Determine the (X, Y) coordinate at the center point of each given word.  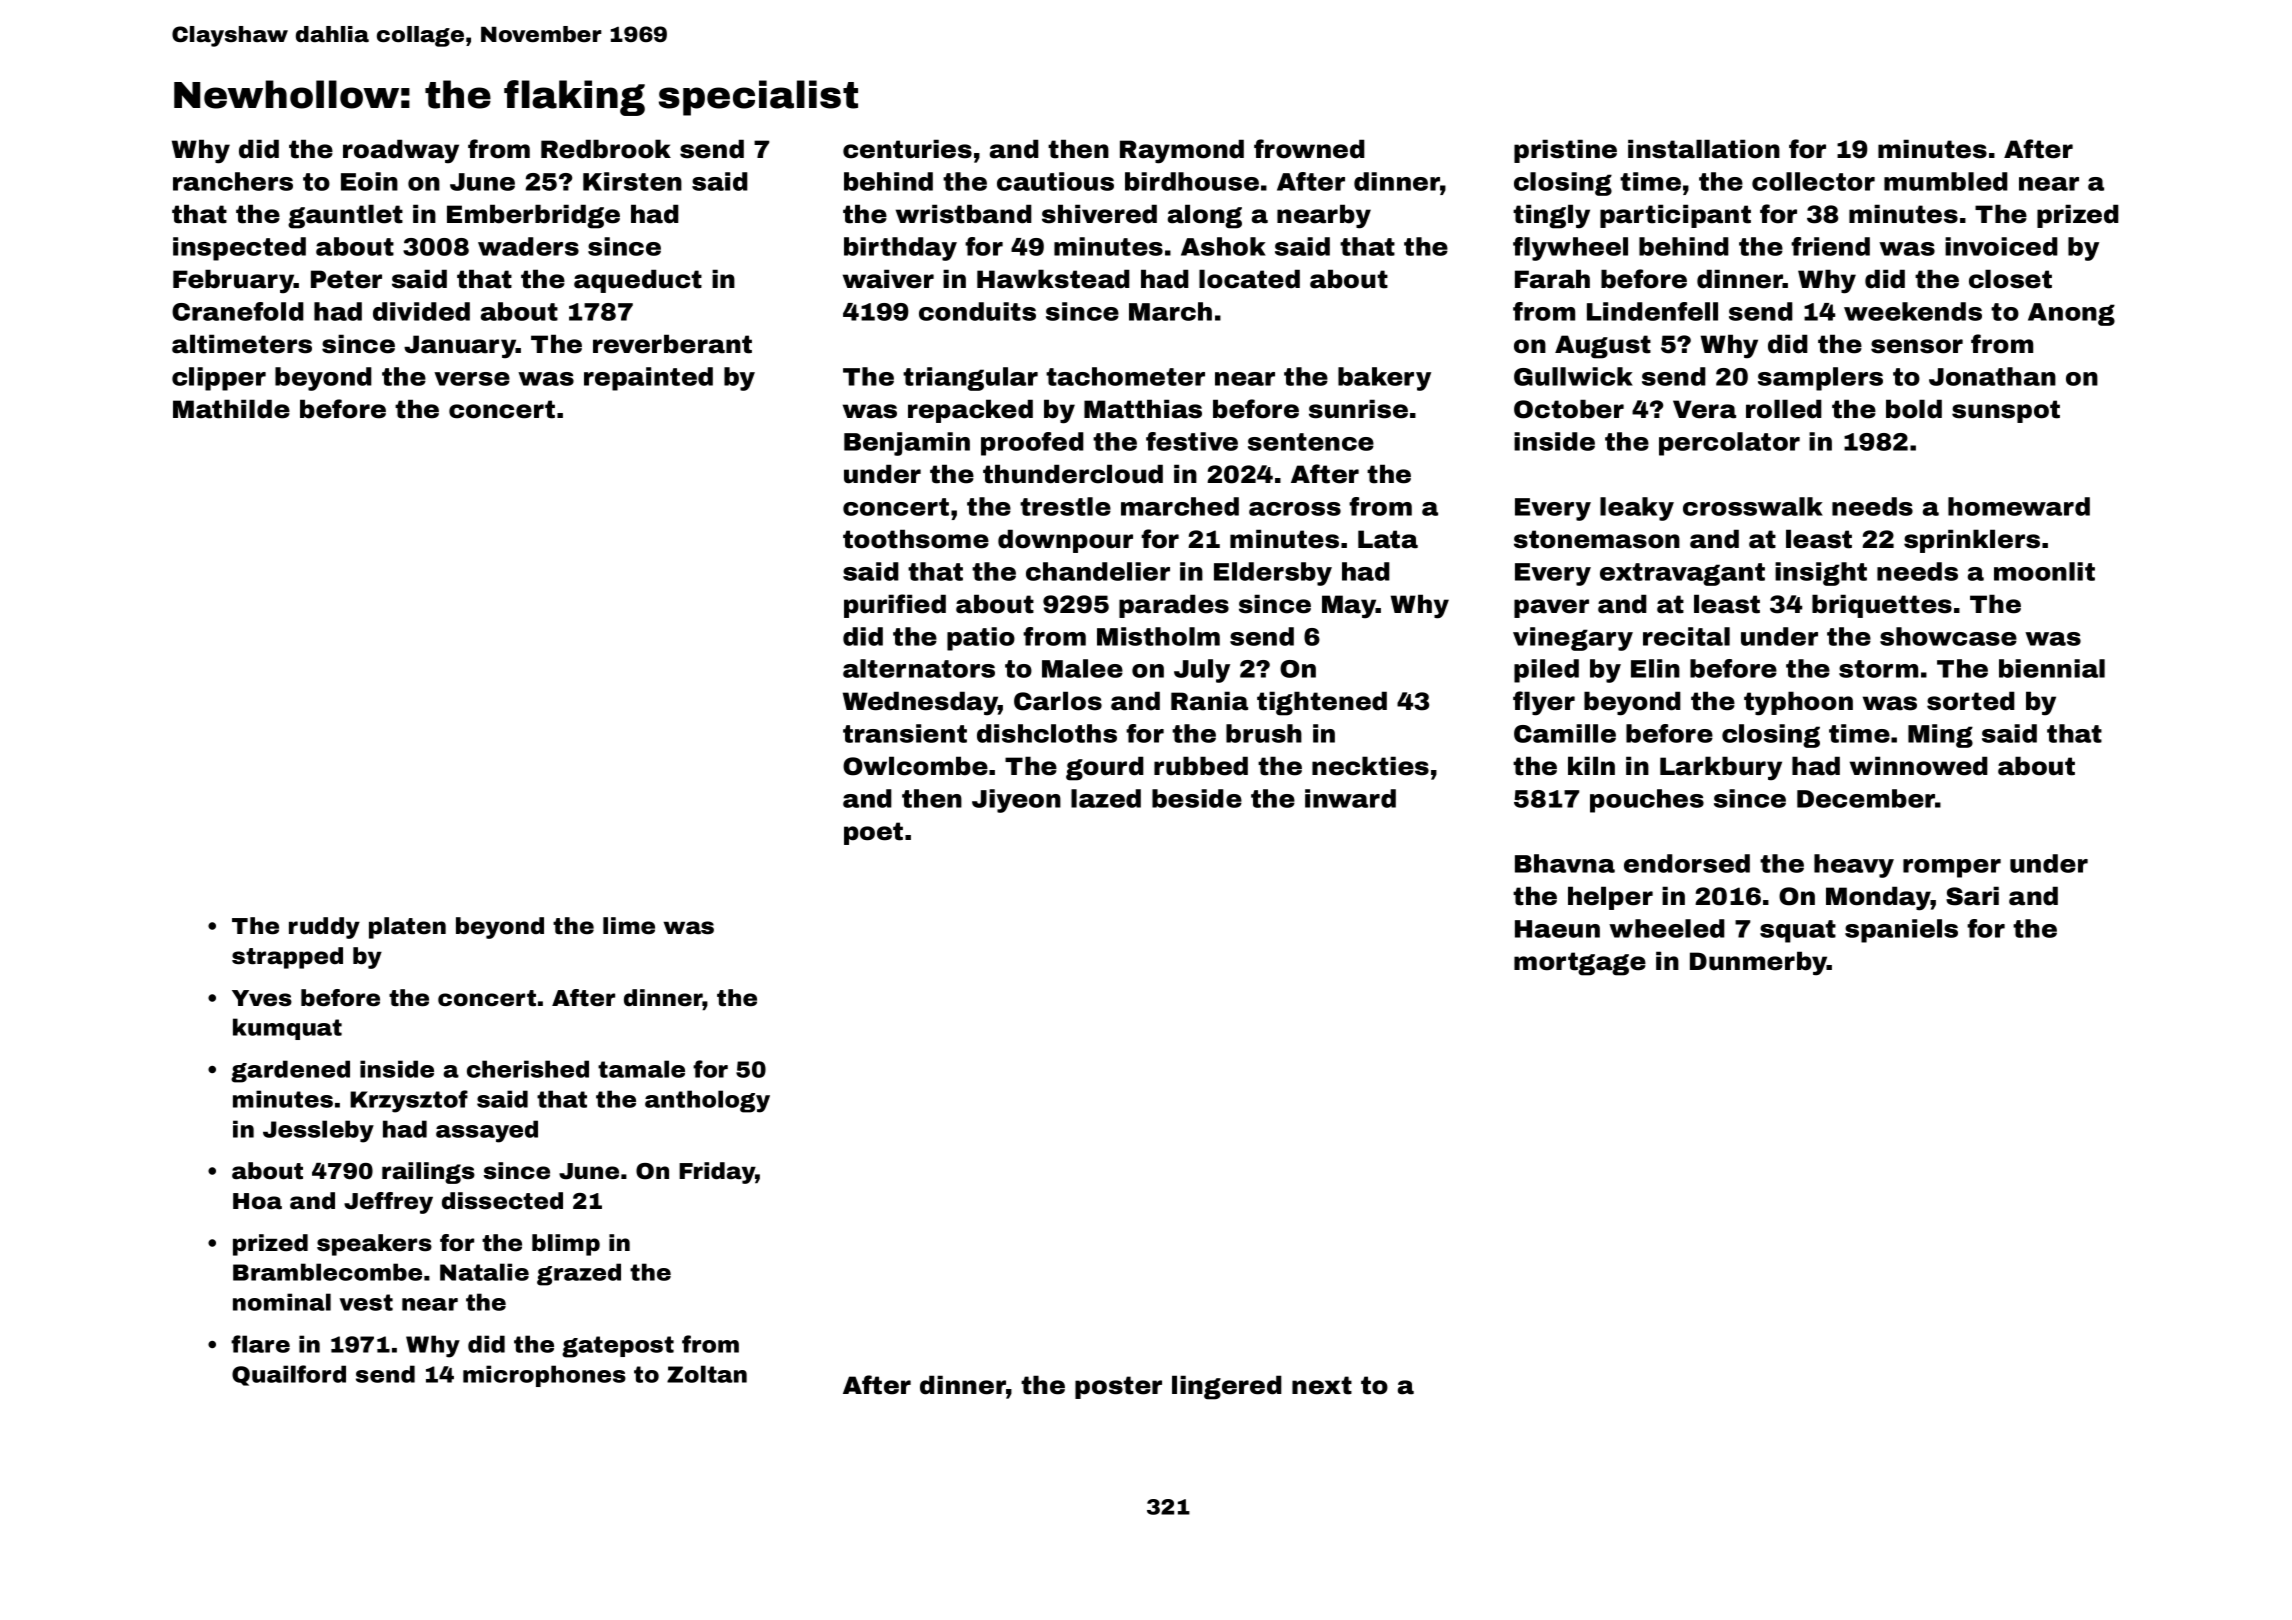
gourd (1105, 768)
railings (428, 1173)
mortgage (1580, 964)
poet (873, 833)
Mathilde (231, 409)
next (1322, 1385)
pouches (1647, 801)
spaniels (1901, 931)
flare (260, 1344)
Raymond (1182, 151)
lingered (1227, 1387)
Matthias (1143, 409)
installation (1704, 149)
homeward (2019, 506)
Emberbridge (533, 216)
